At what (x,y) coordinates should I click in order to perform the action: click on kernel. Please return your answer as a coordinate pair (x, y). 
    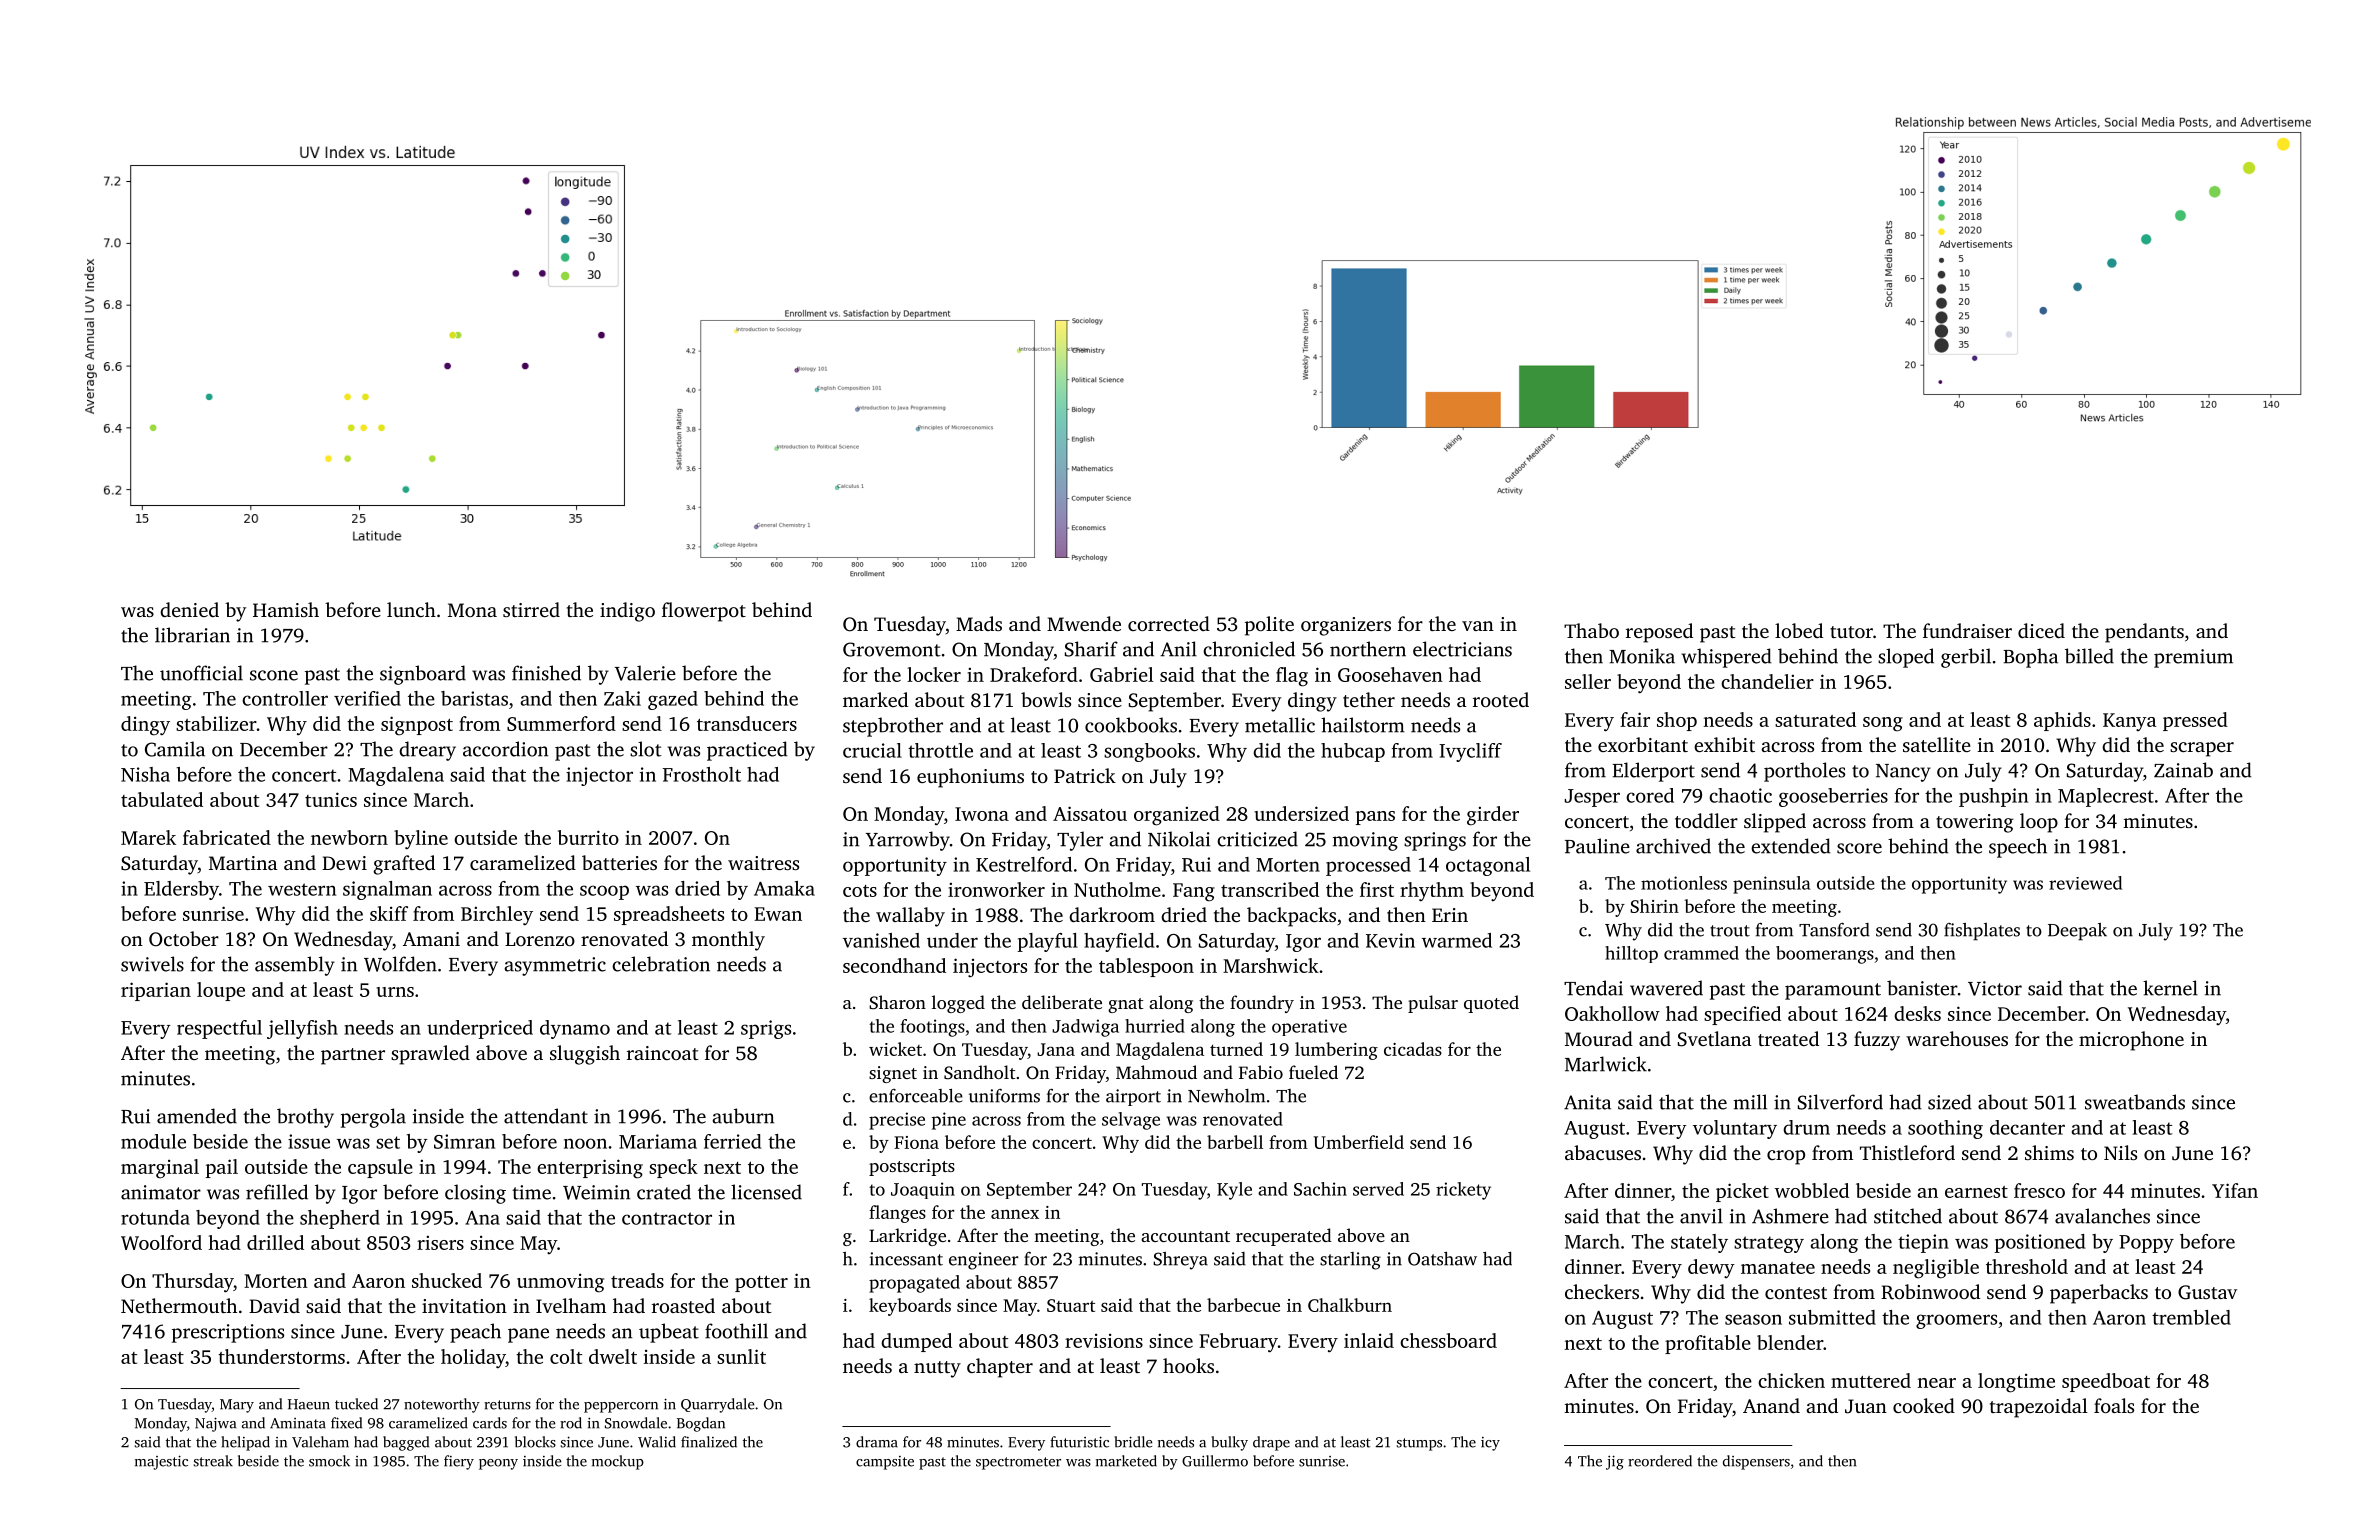
    Looking at the image, I should click on (2170, 988).
